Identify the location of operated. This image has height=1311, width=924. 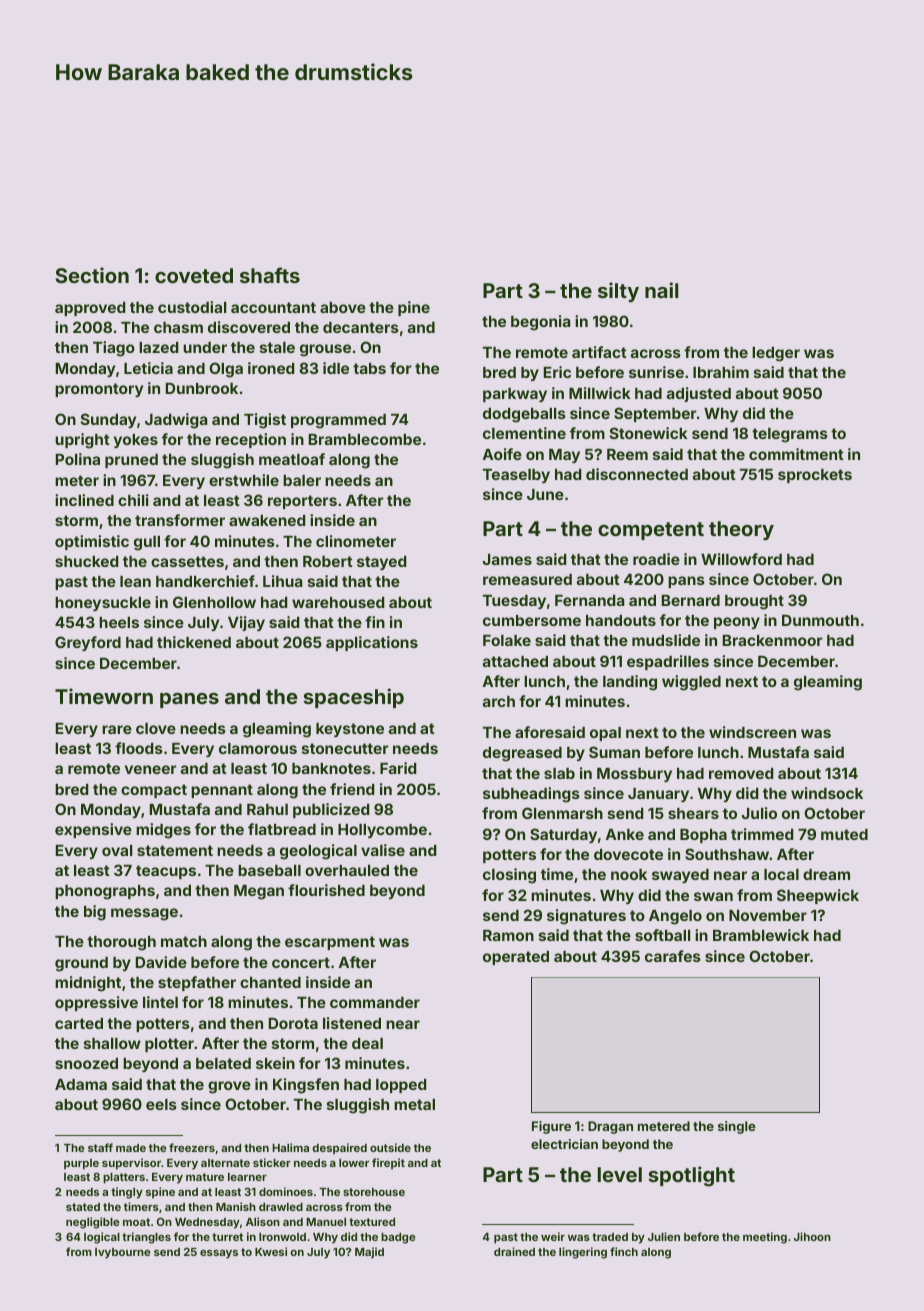
(516, 958).
